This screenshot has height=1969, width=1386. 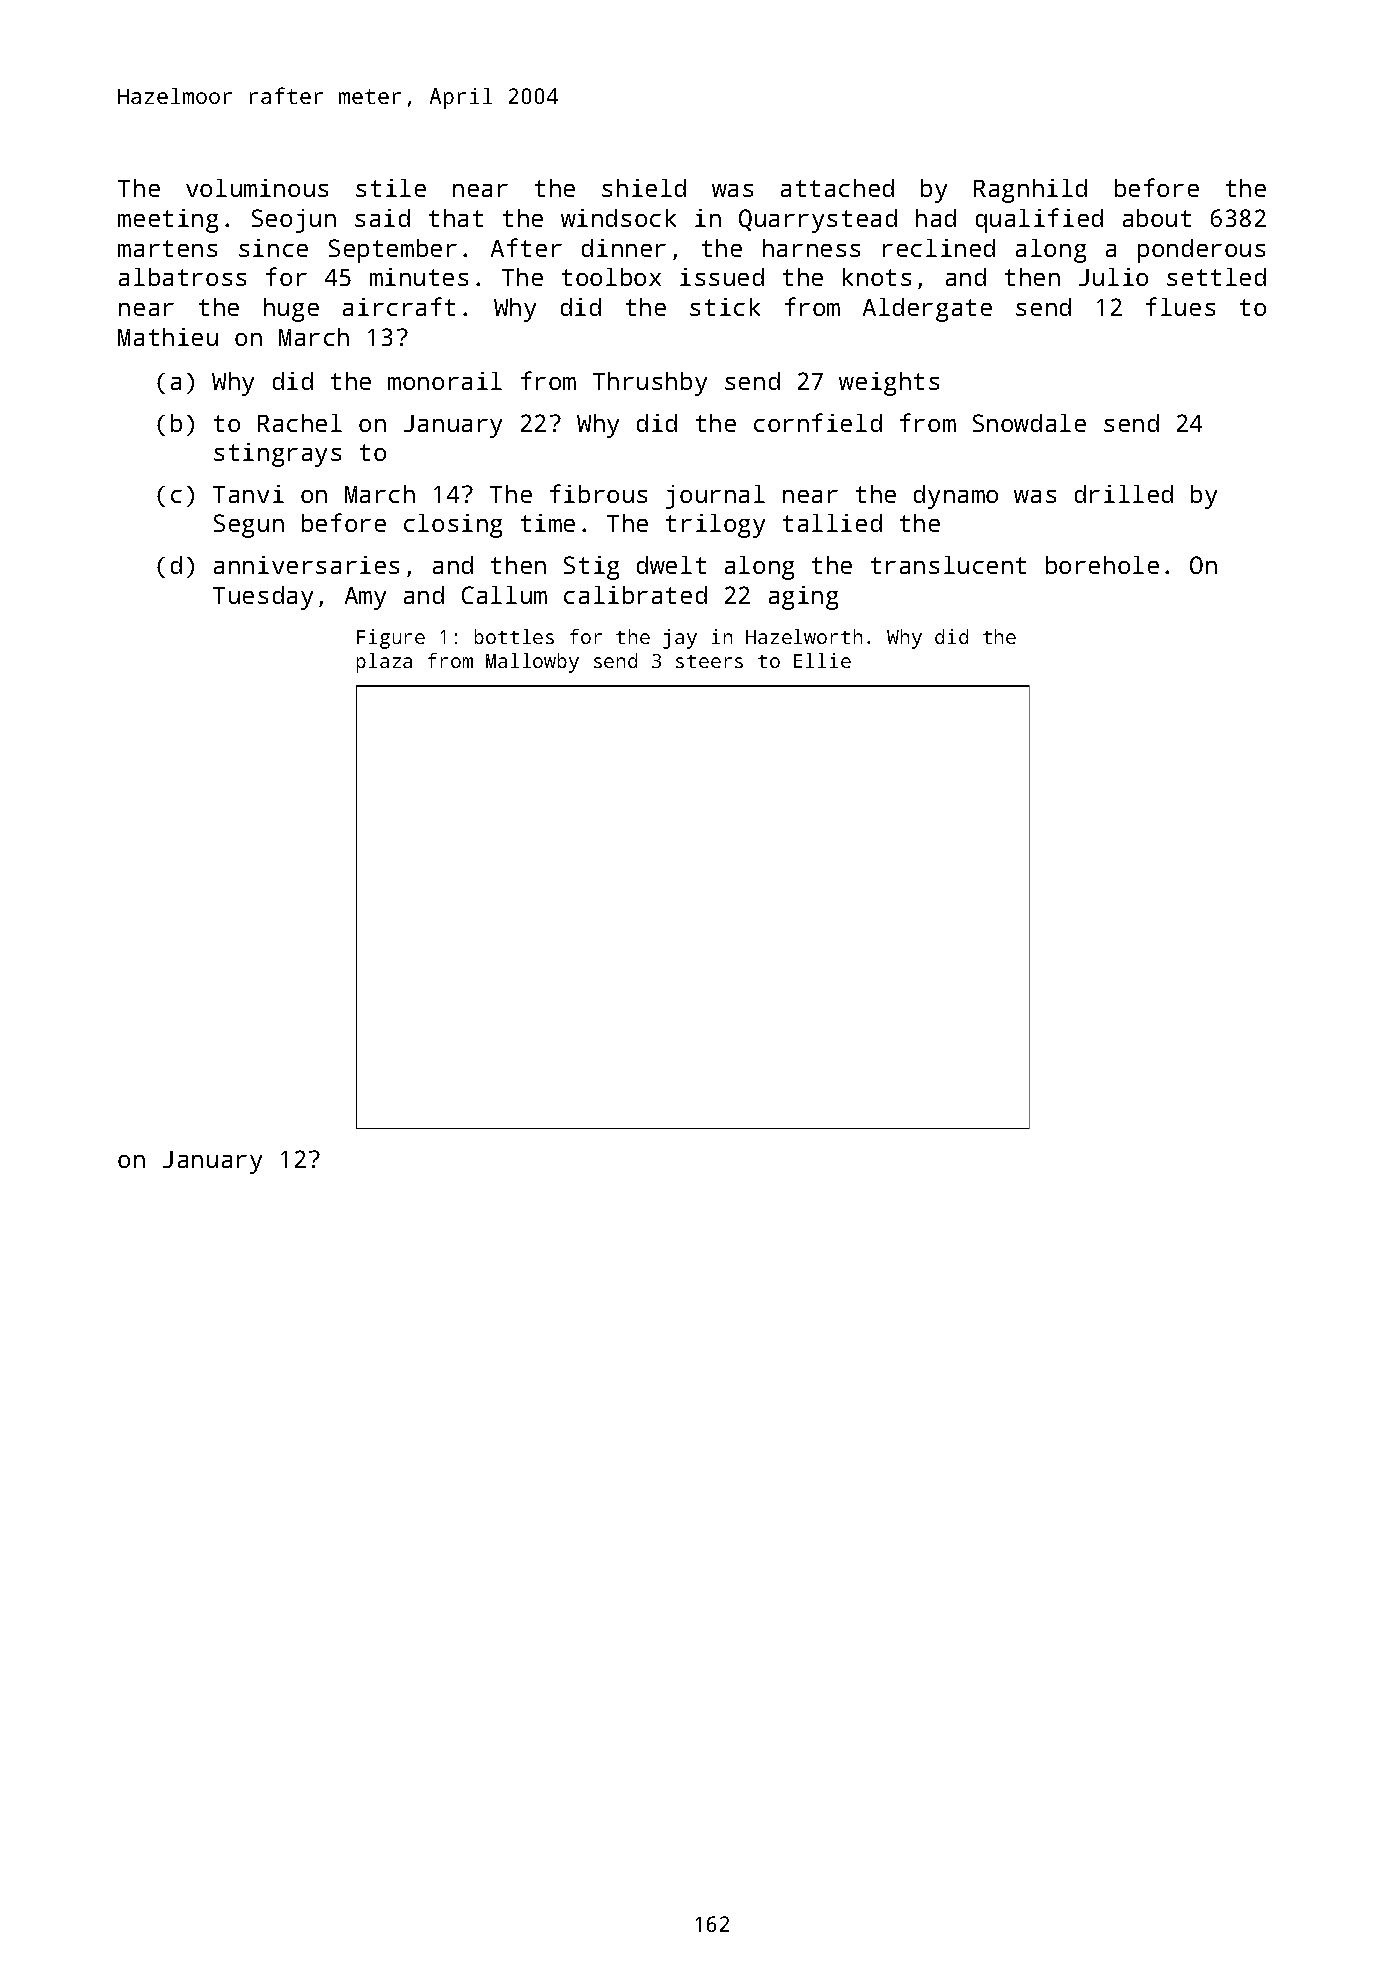 I want to click on Callum, so click(x=504, y=595).
